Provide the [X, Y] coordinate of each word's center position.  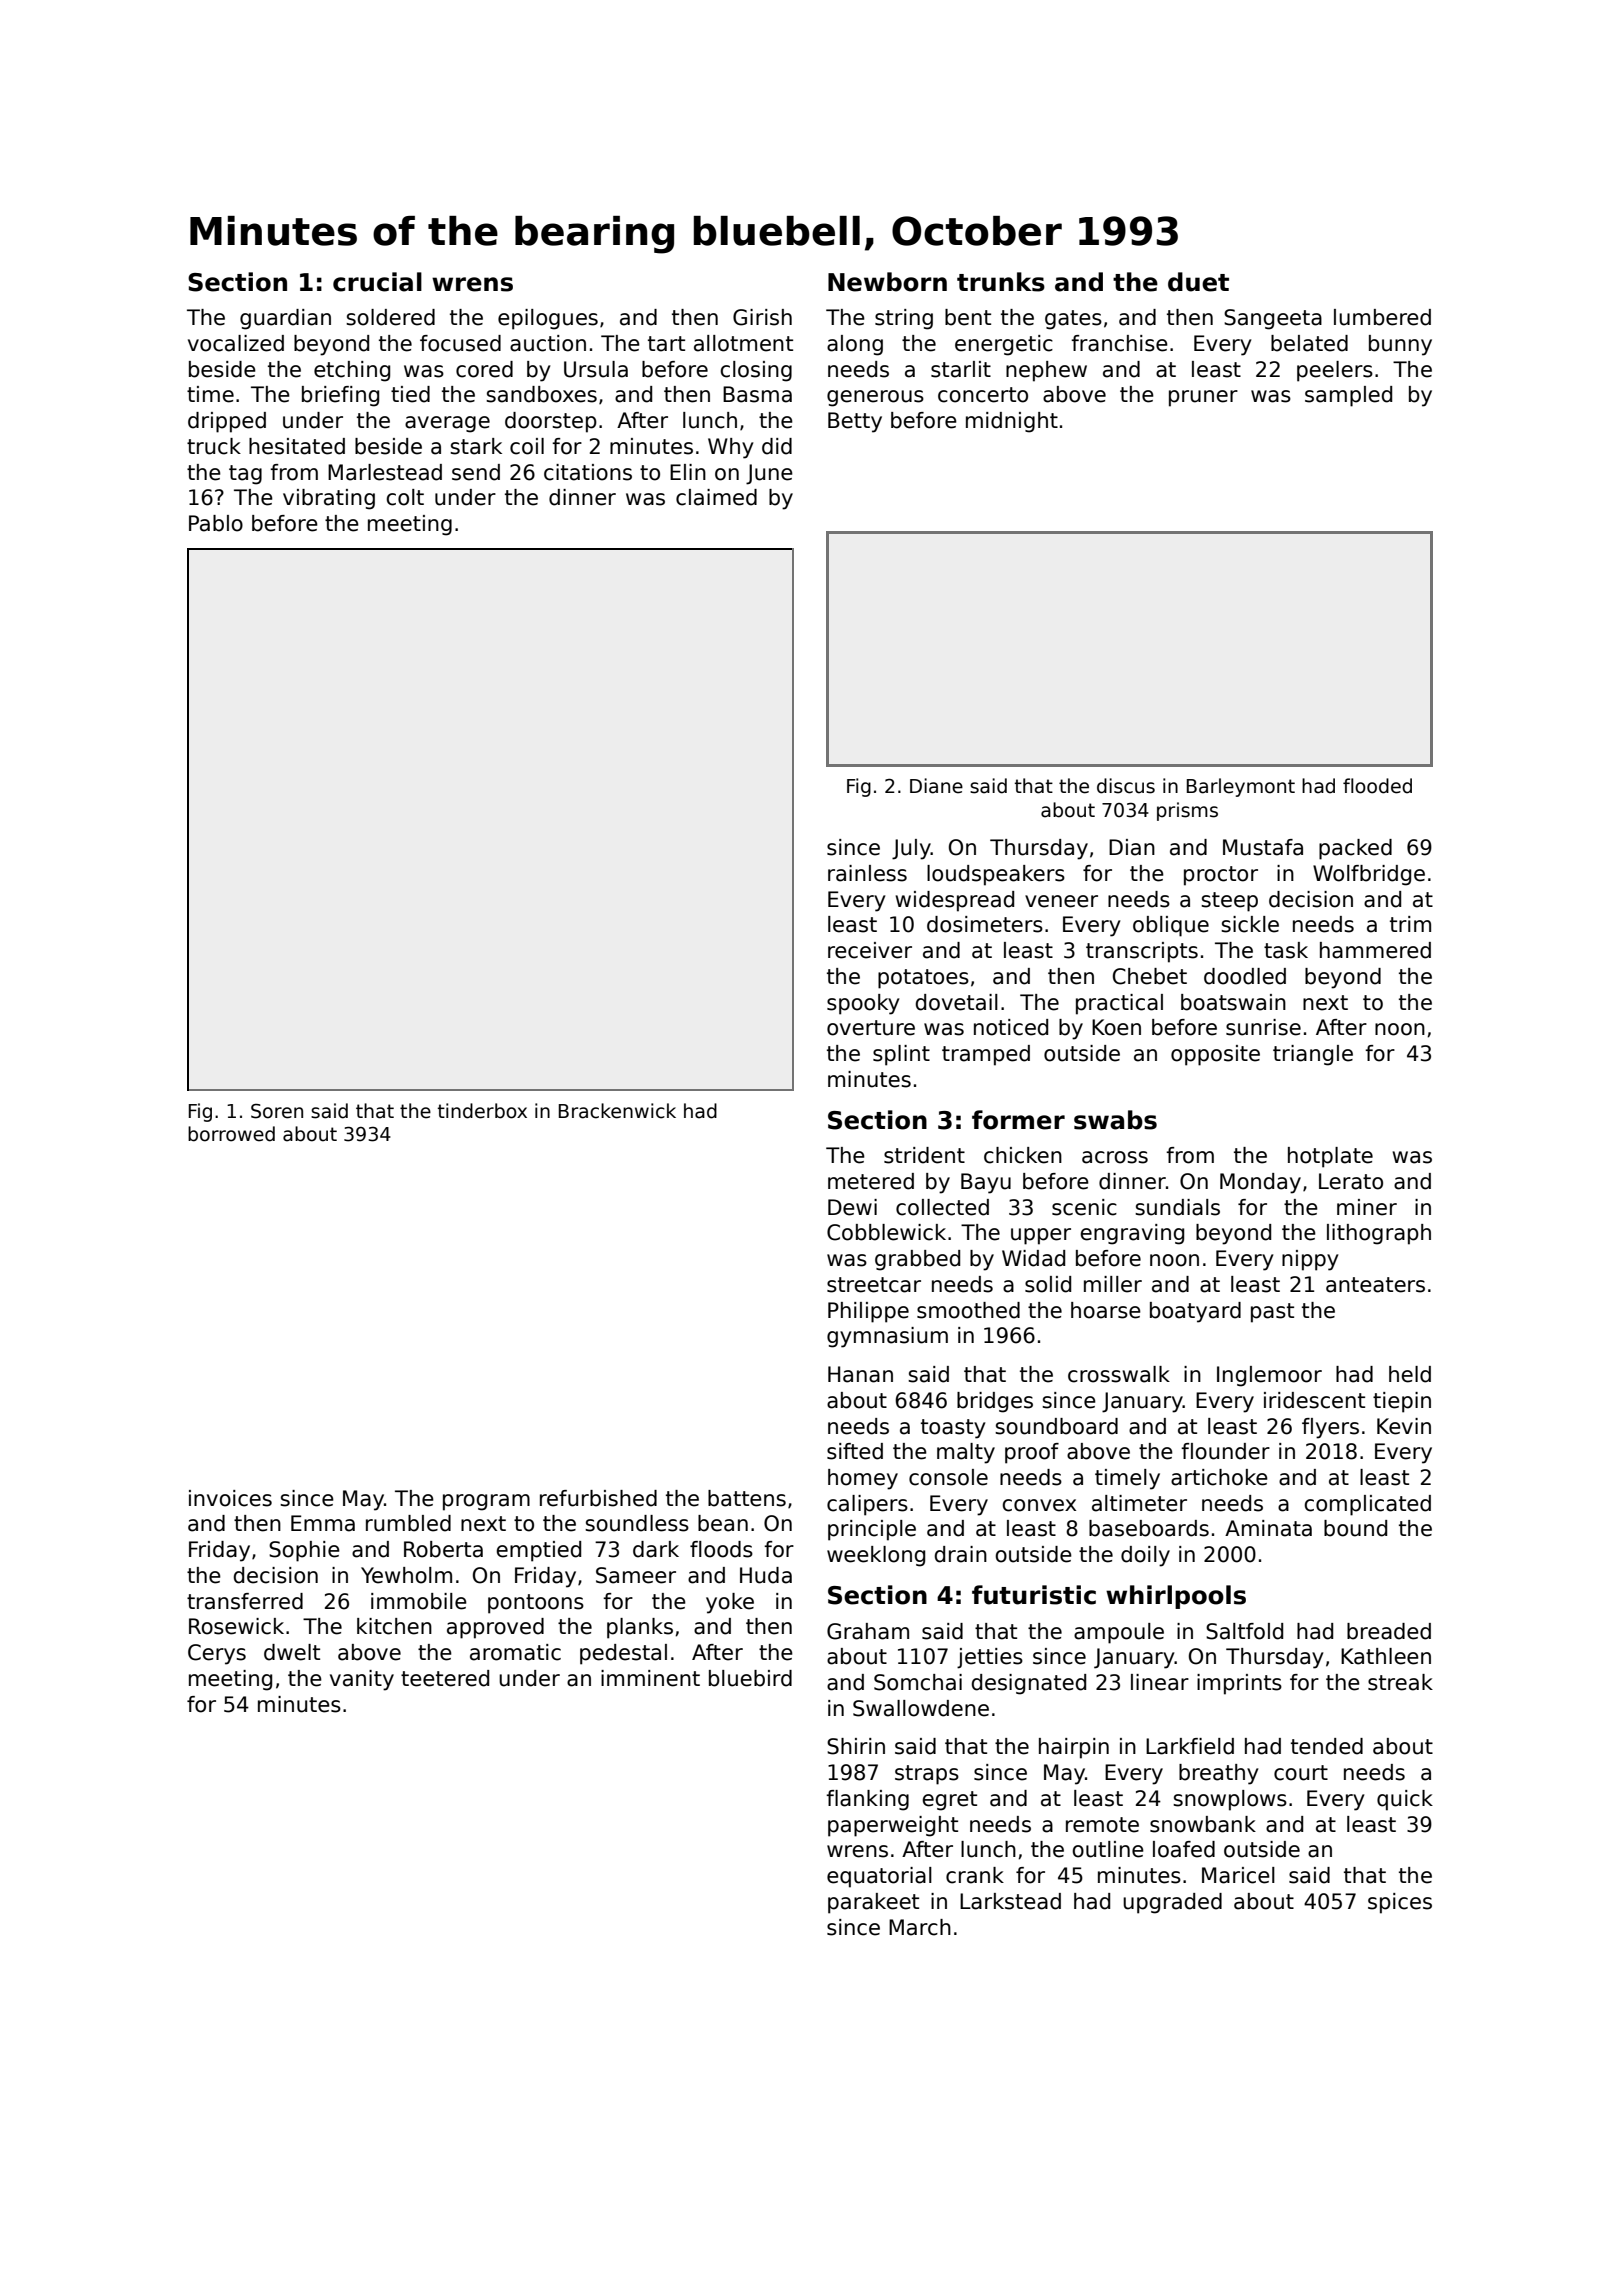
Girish [762, 317]
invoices [230, 1498]
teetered [445, 1678]
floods [721, 1549]
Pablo [216, 523]
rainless [867, 873]
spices [1400, 1903]
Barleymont [1241, 787]
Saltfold [1244, 1631]
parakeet [873, 1903]
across [1115, 1157]
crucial [377, 282]
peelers [1335, 371]
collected [942, 1207]
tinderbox [482, 1111]
